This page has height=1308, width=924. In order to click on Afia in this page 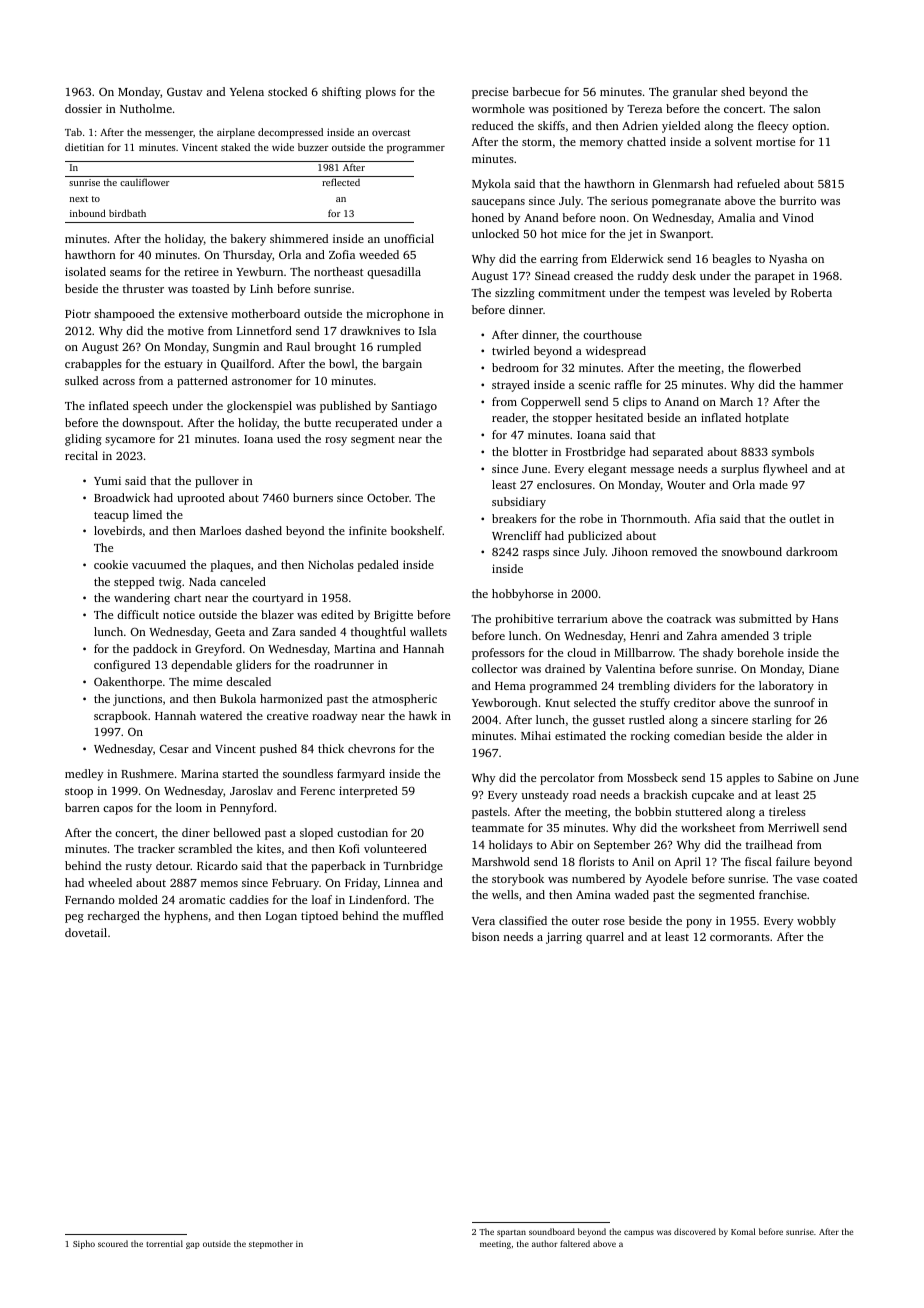, I will do `click(705, 518)`.
